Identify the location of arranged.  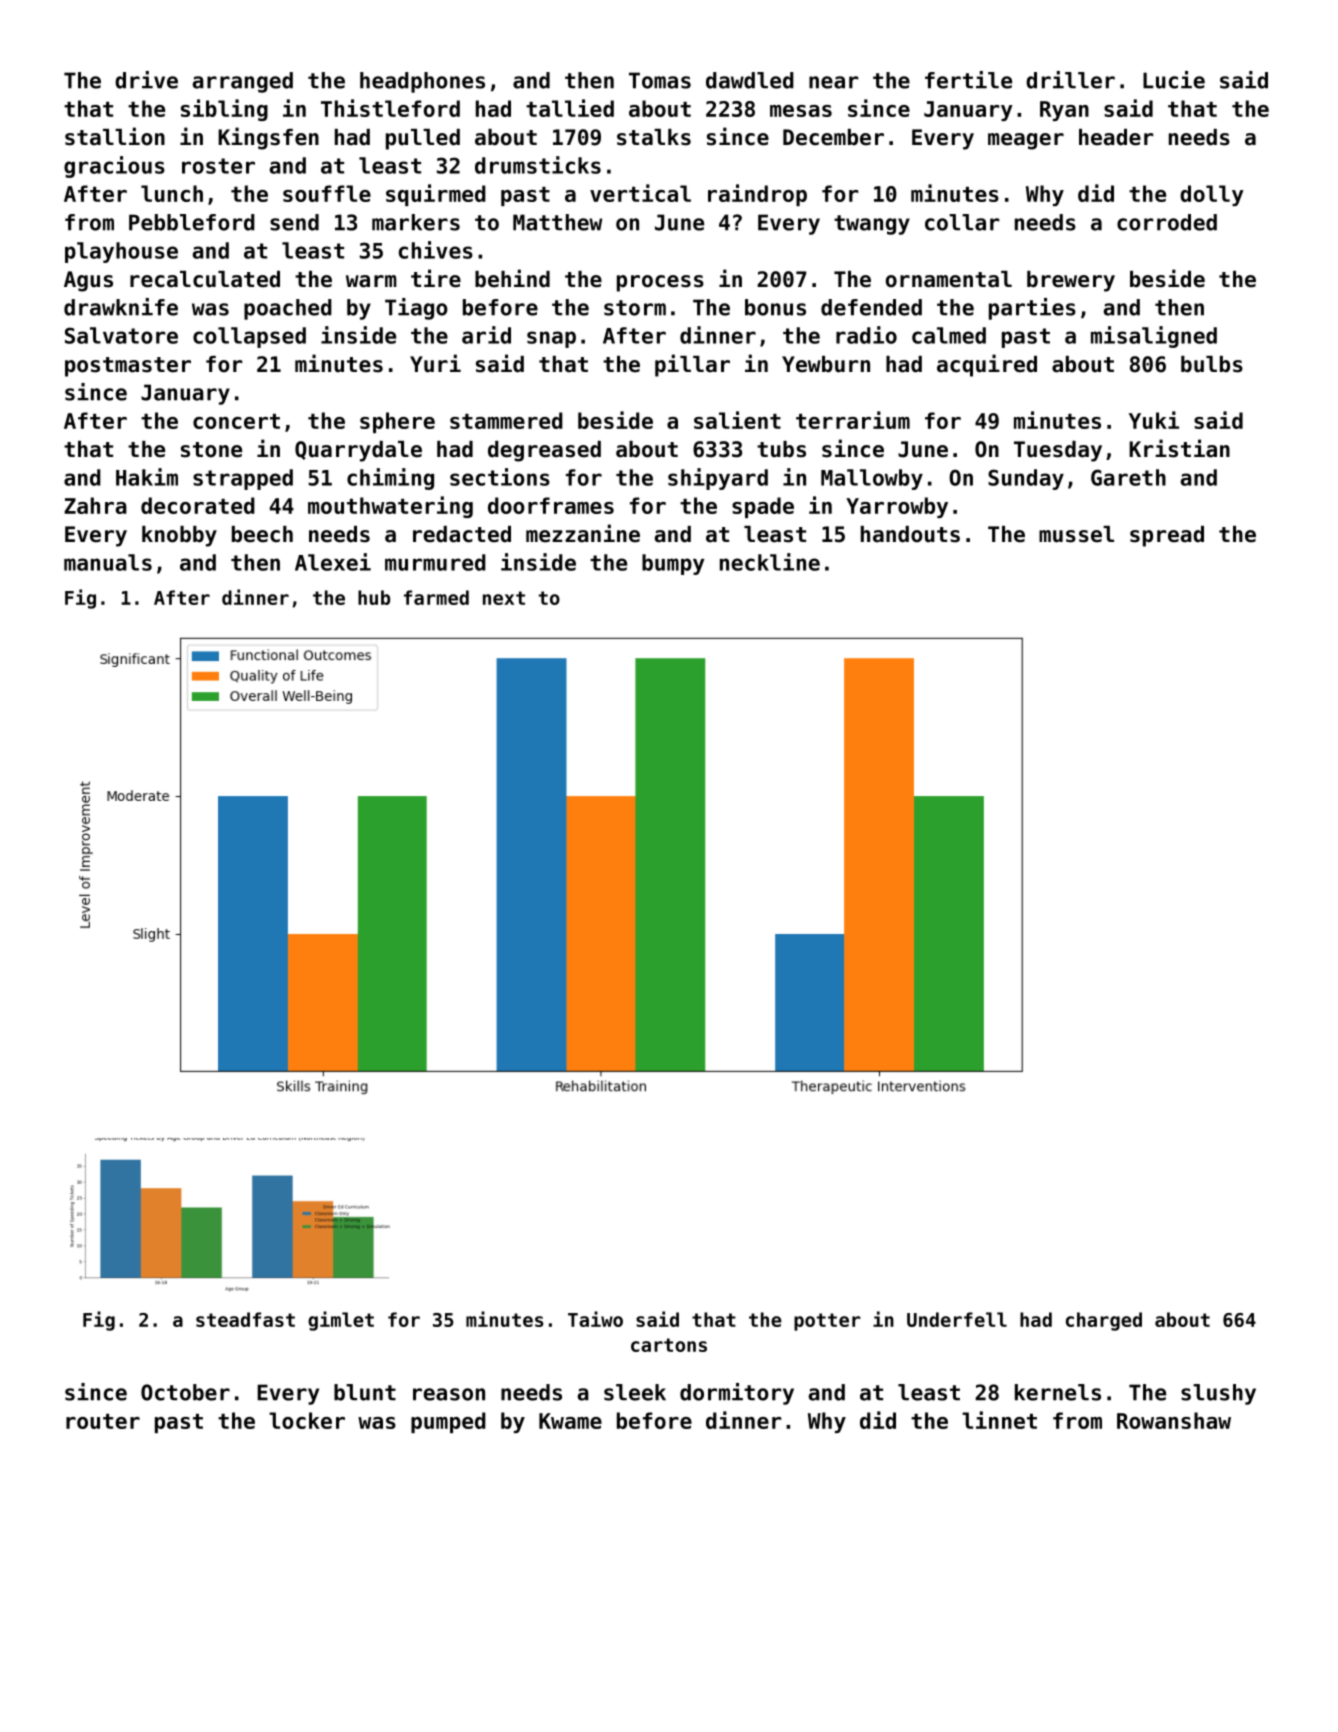
(243, 82).
